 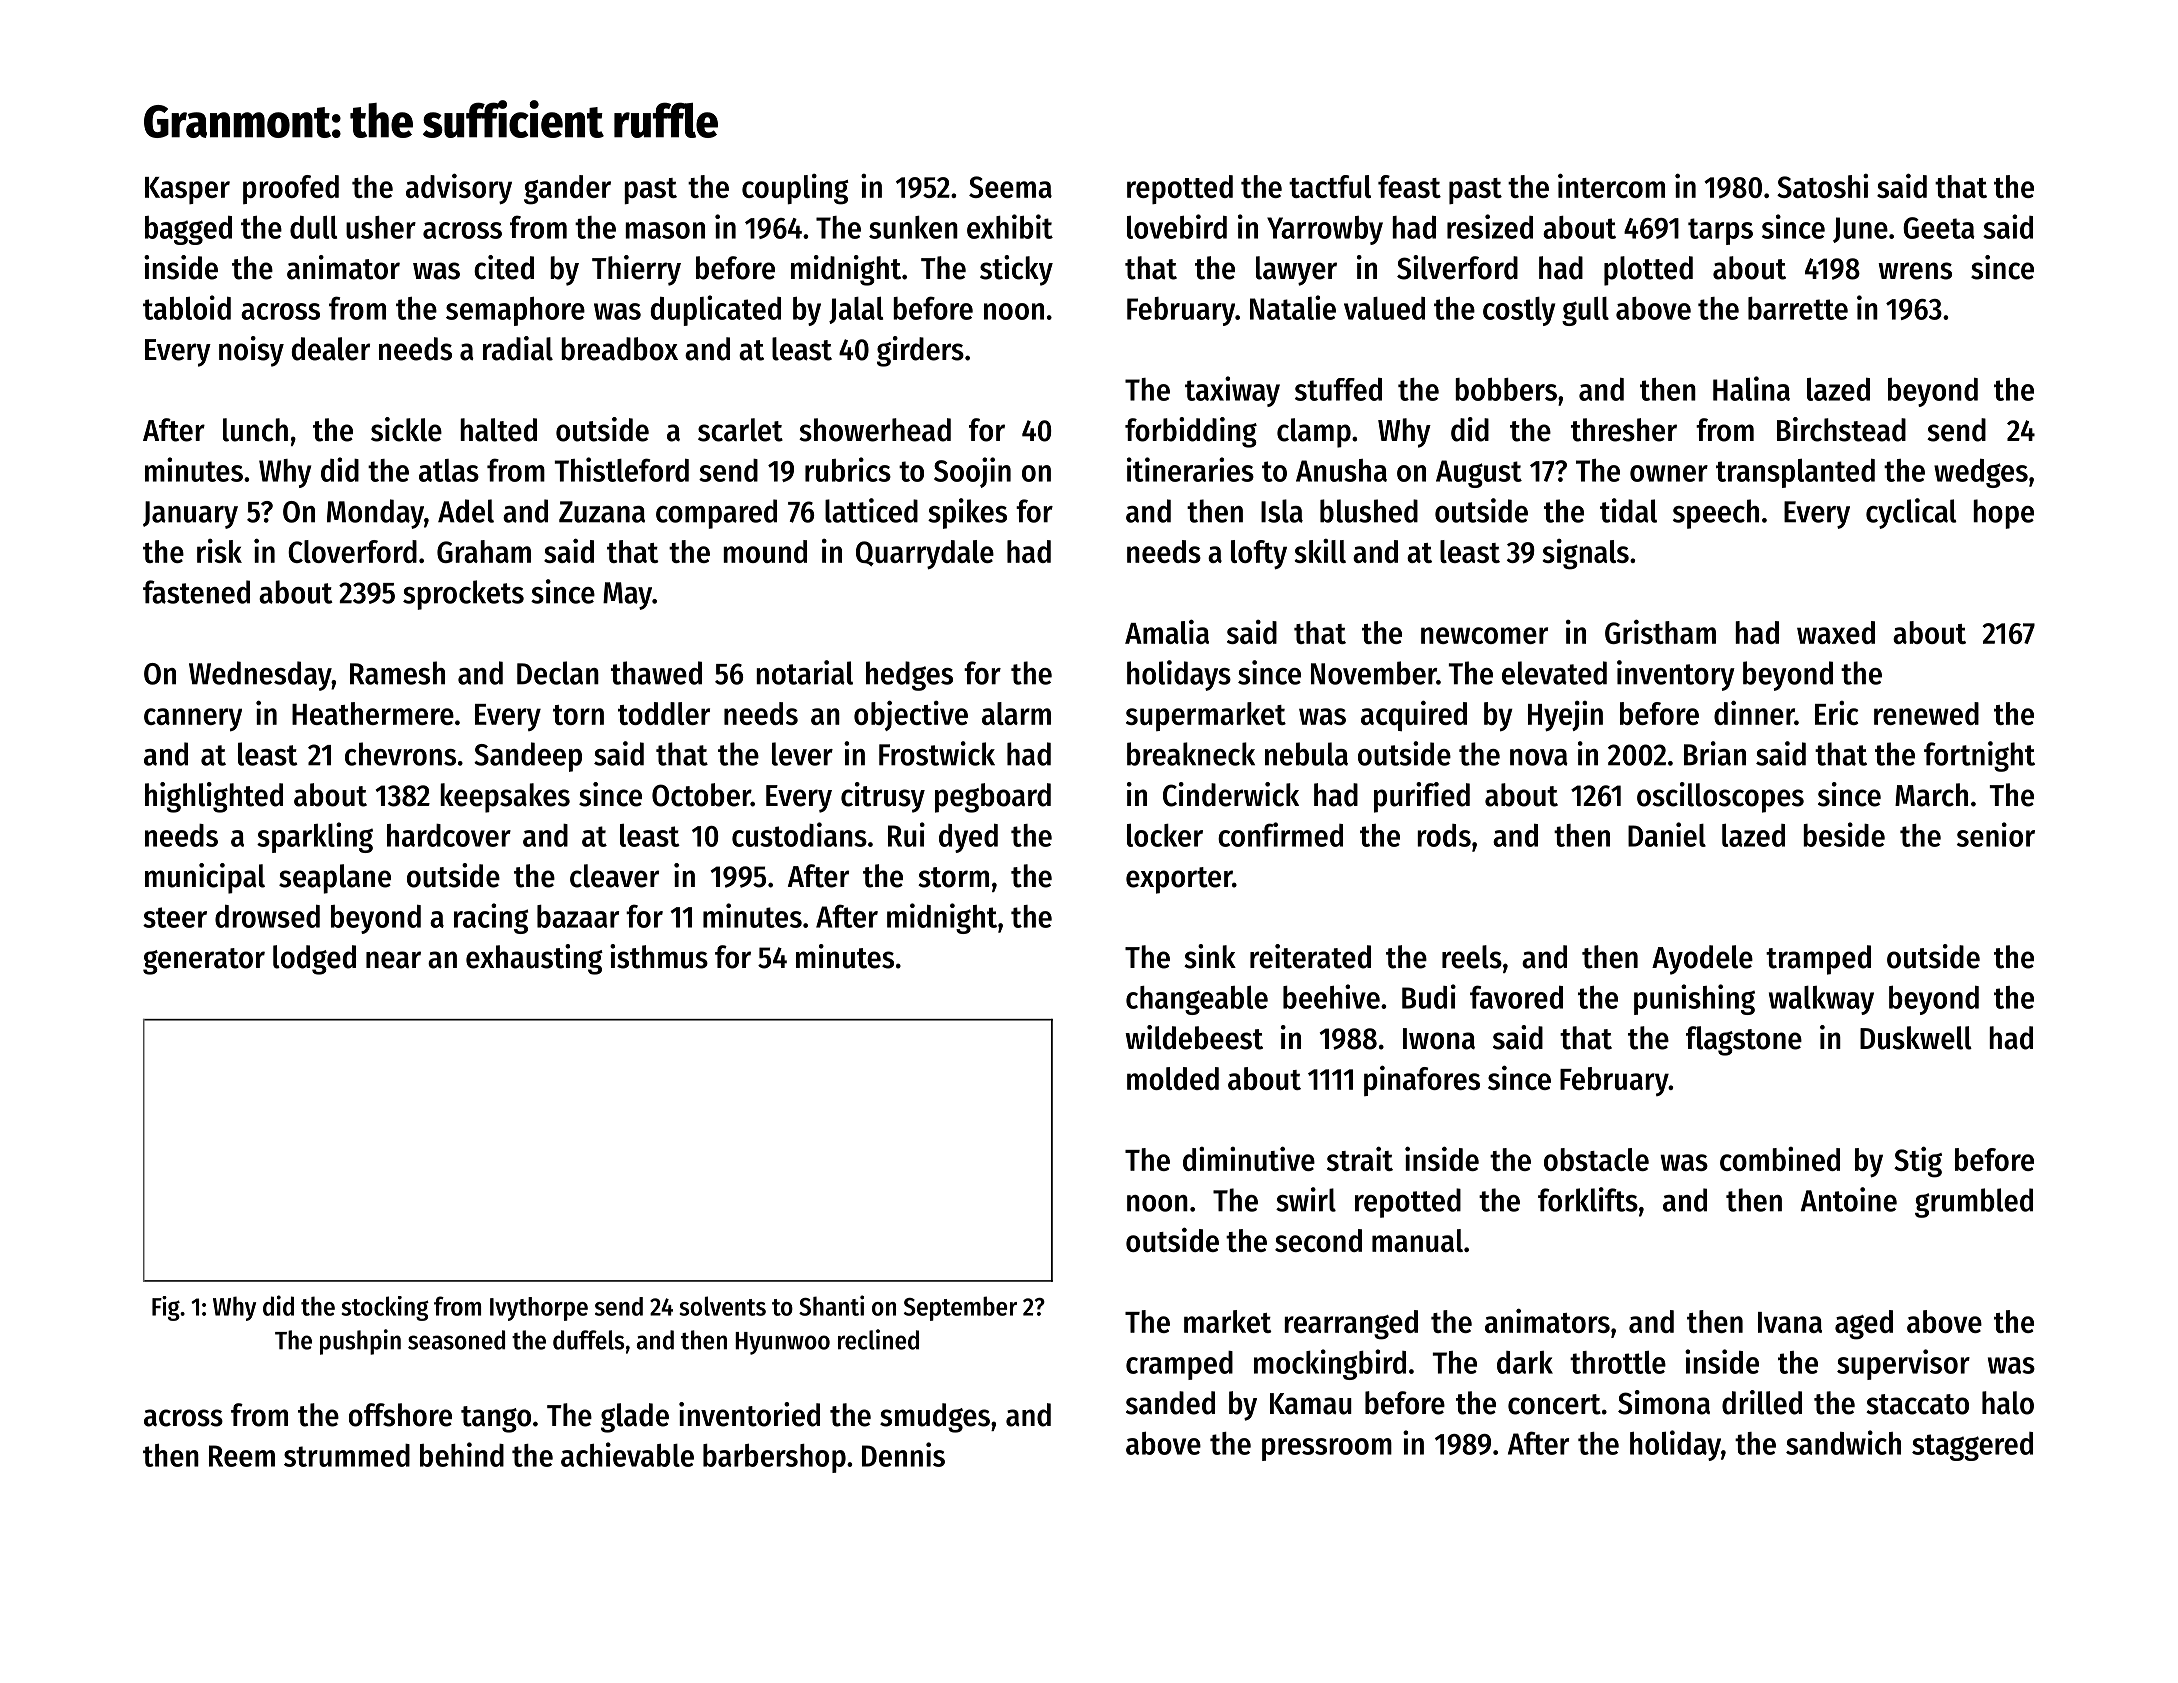 I want to click on exporter, so click(x=1179, y=880).
